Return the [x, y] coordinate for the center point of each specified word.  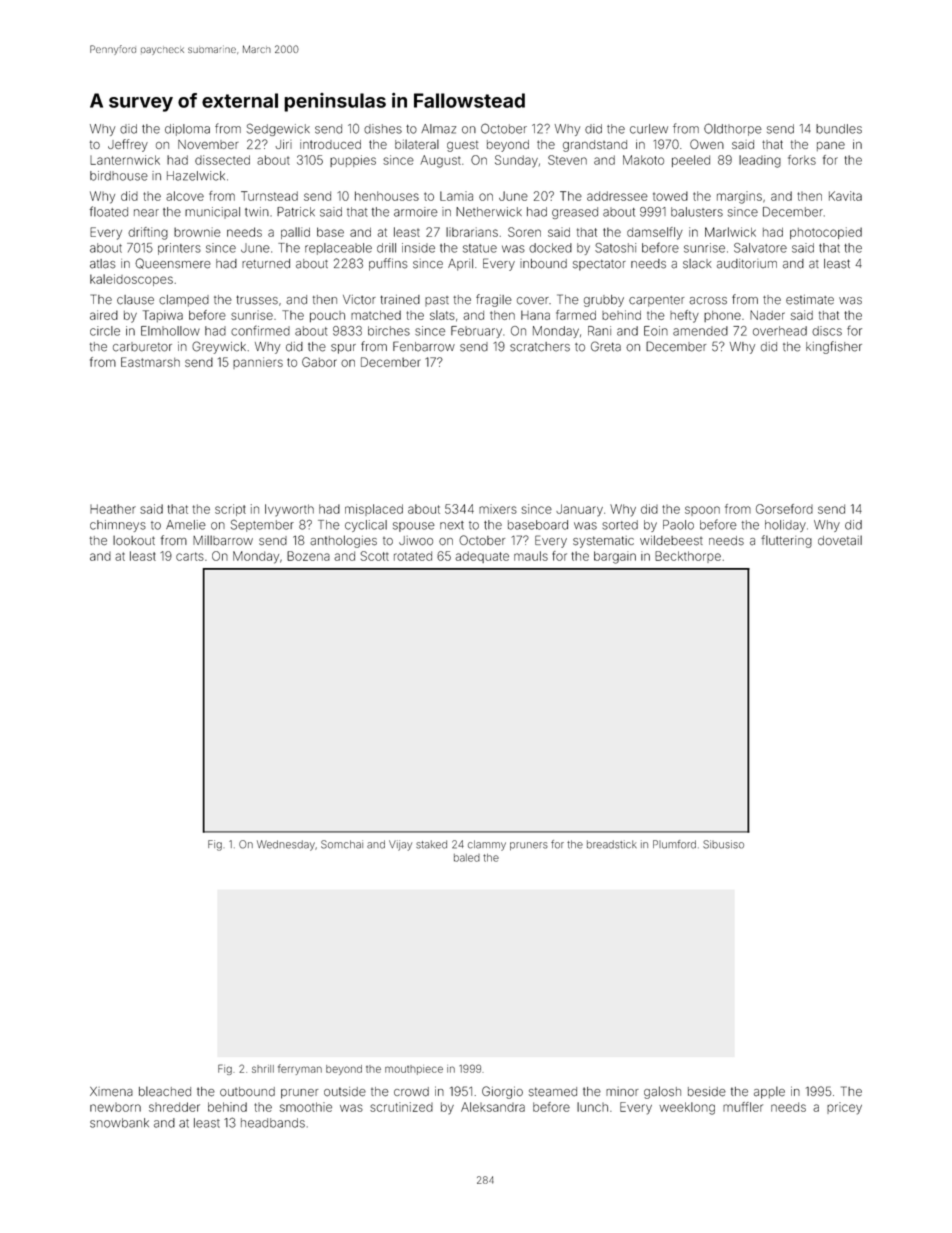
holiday [785, 526]
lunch [592, 1107]
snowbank [119, 1123]
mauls [531, 556]
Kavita [845, 196]
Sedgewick [278, 129]
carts [190, 556]
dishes [383, 129]
